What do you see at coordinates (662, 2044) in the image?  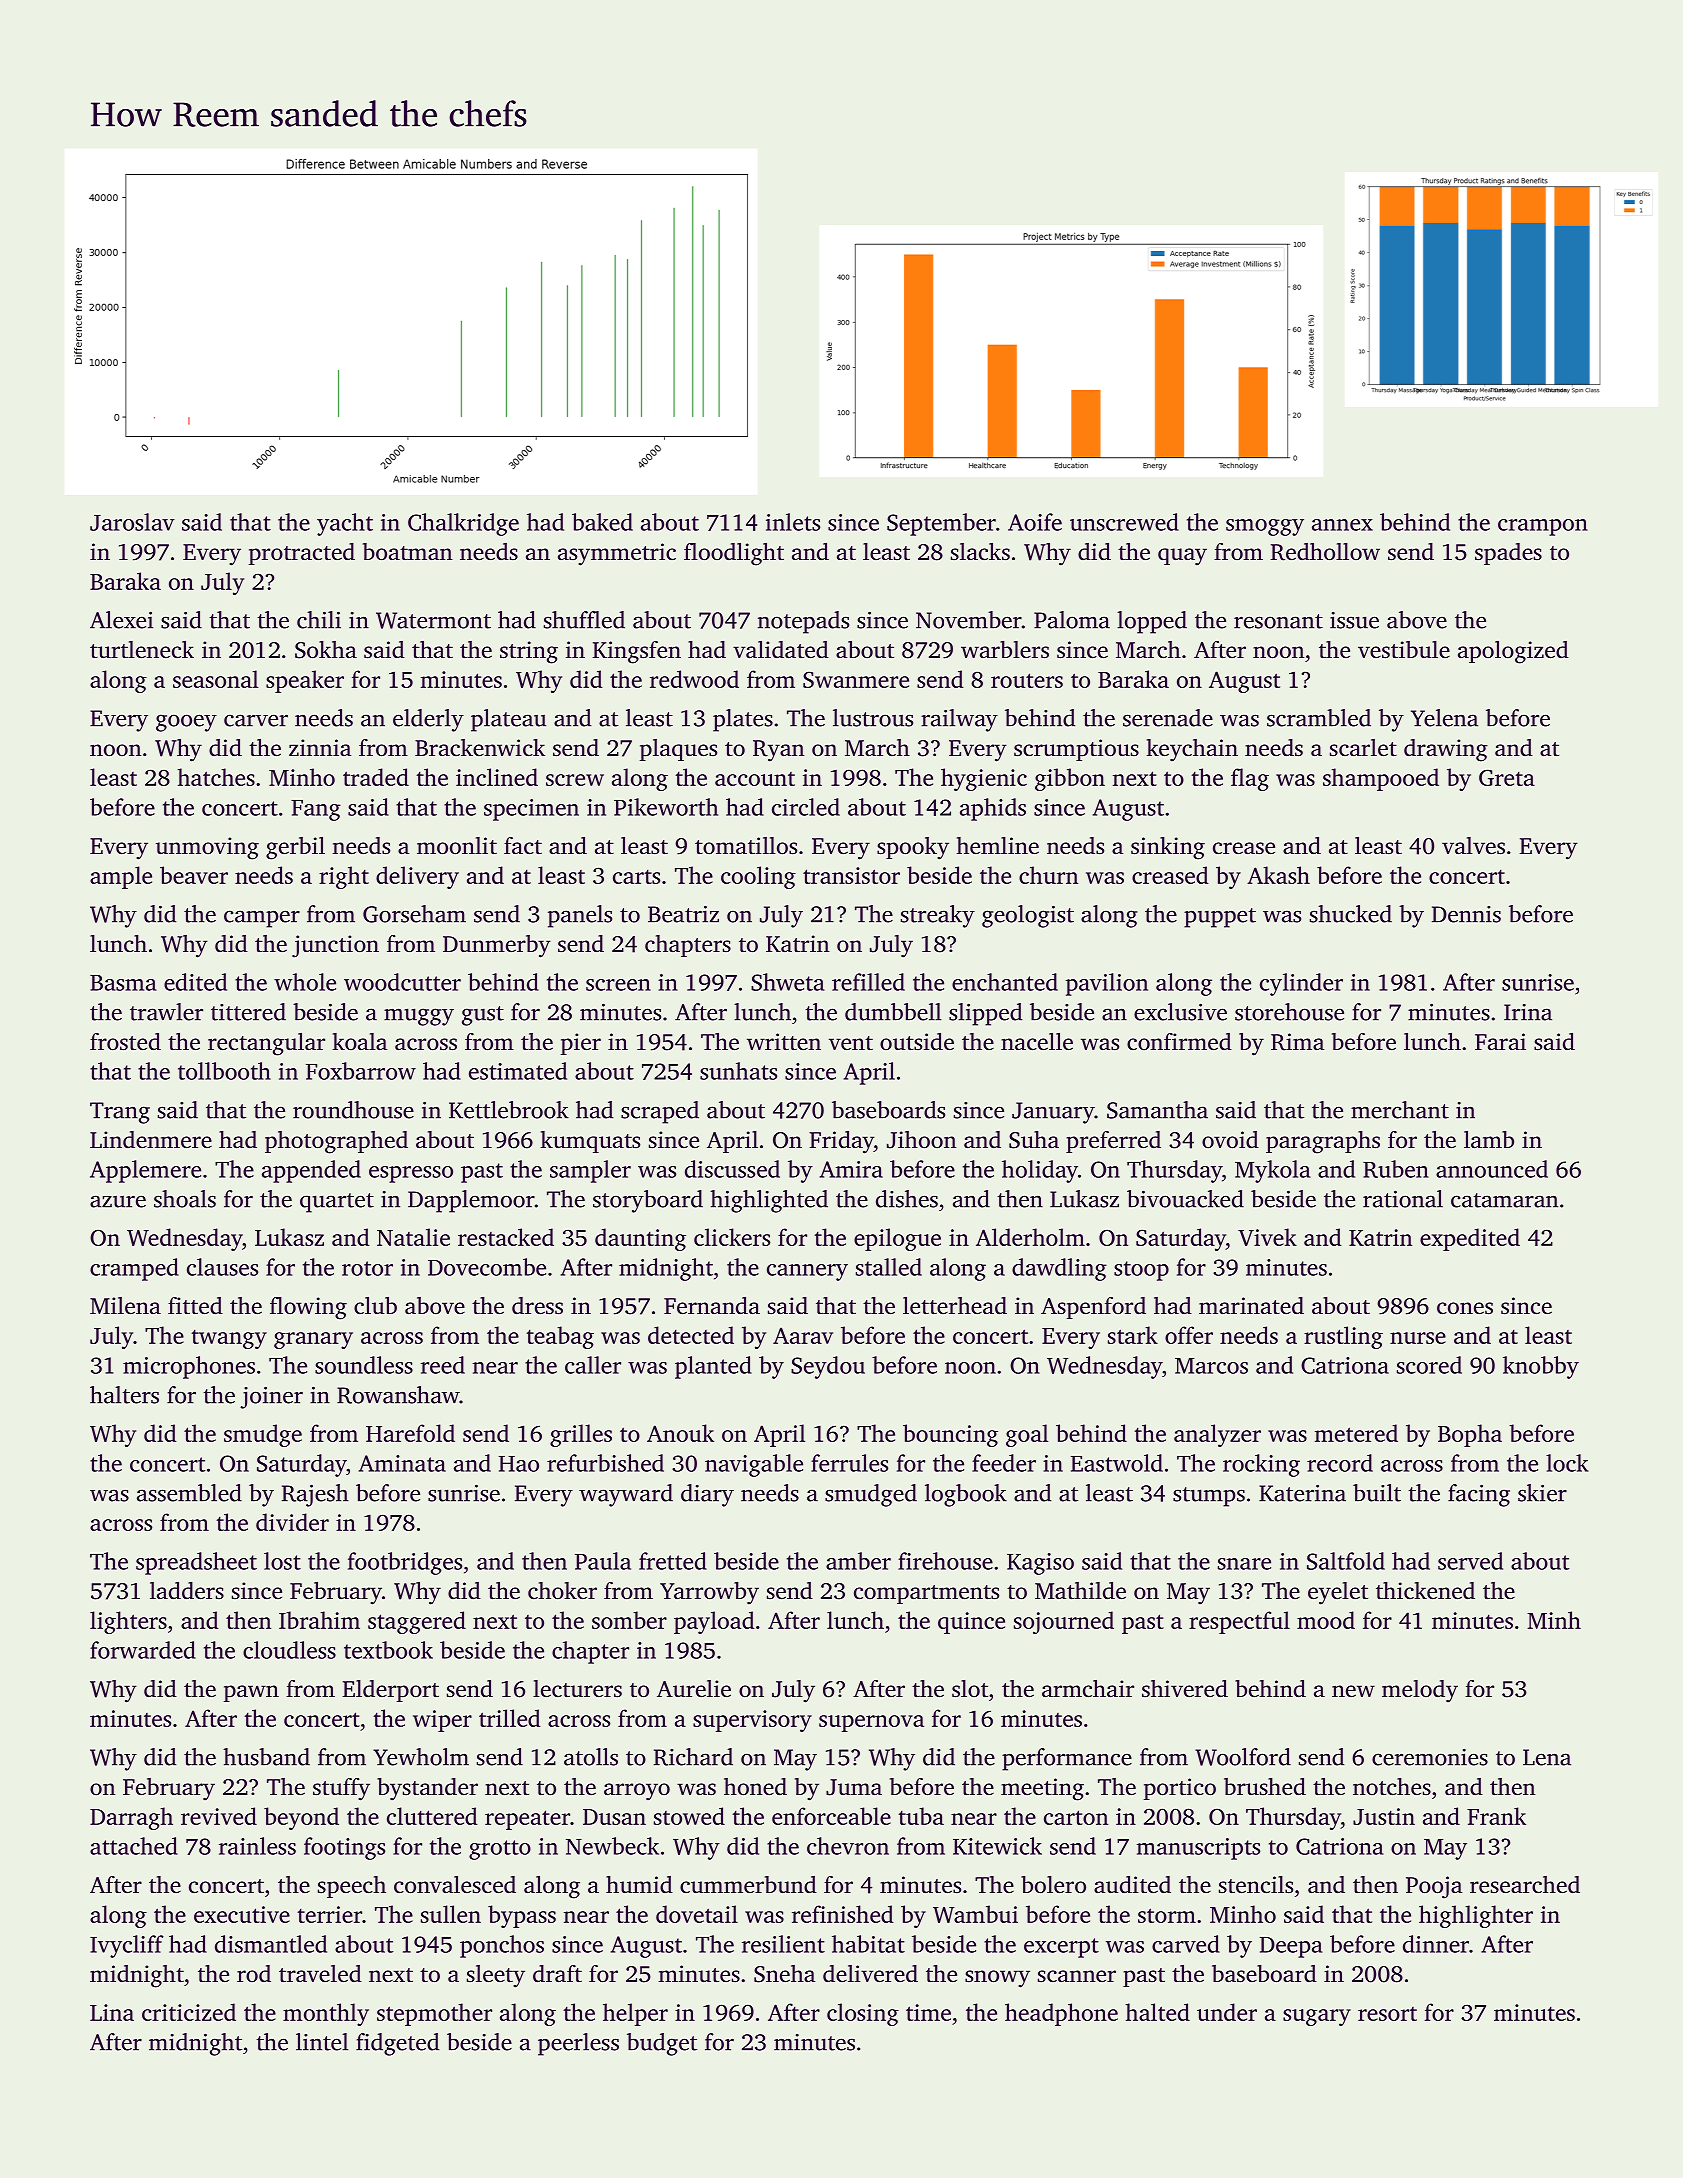 I see `budget` at bounding box center [662, 2044].
